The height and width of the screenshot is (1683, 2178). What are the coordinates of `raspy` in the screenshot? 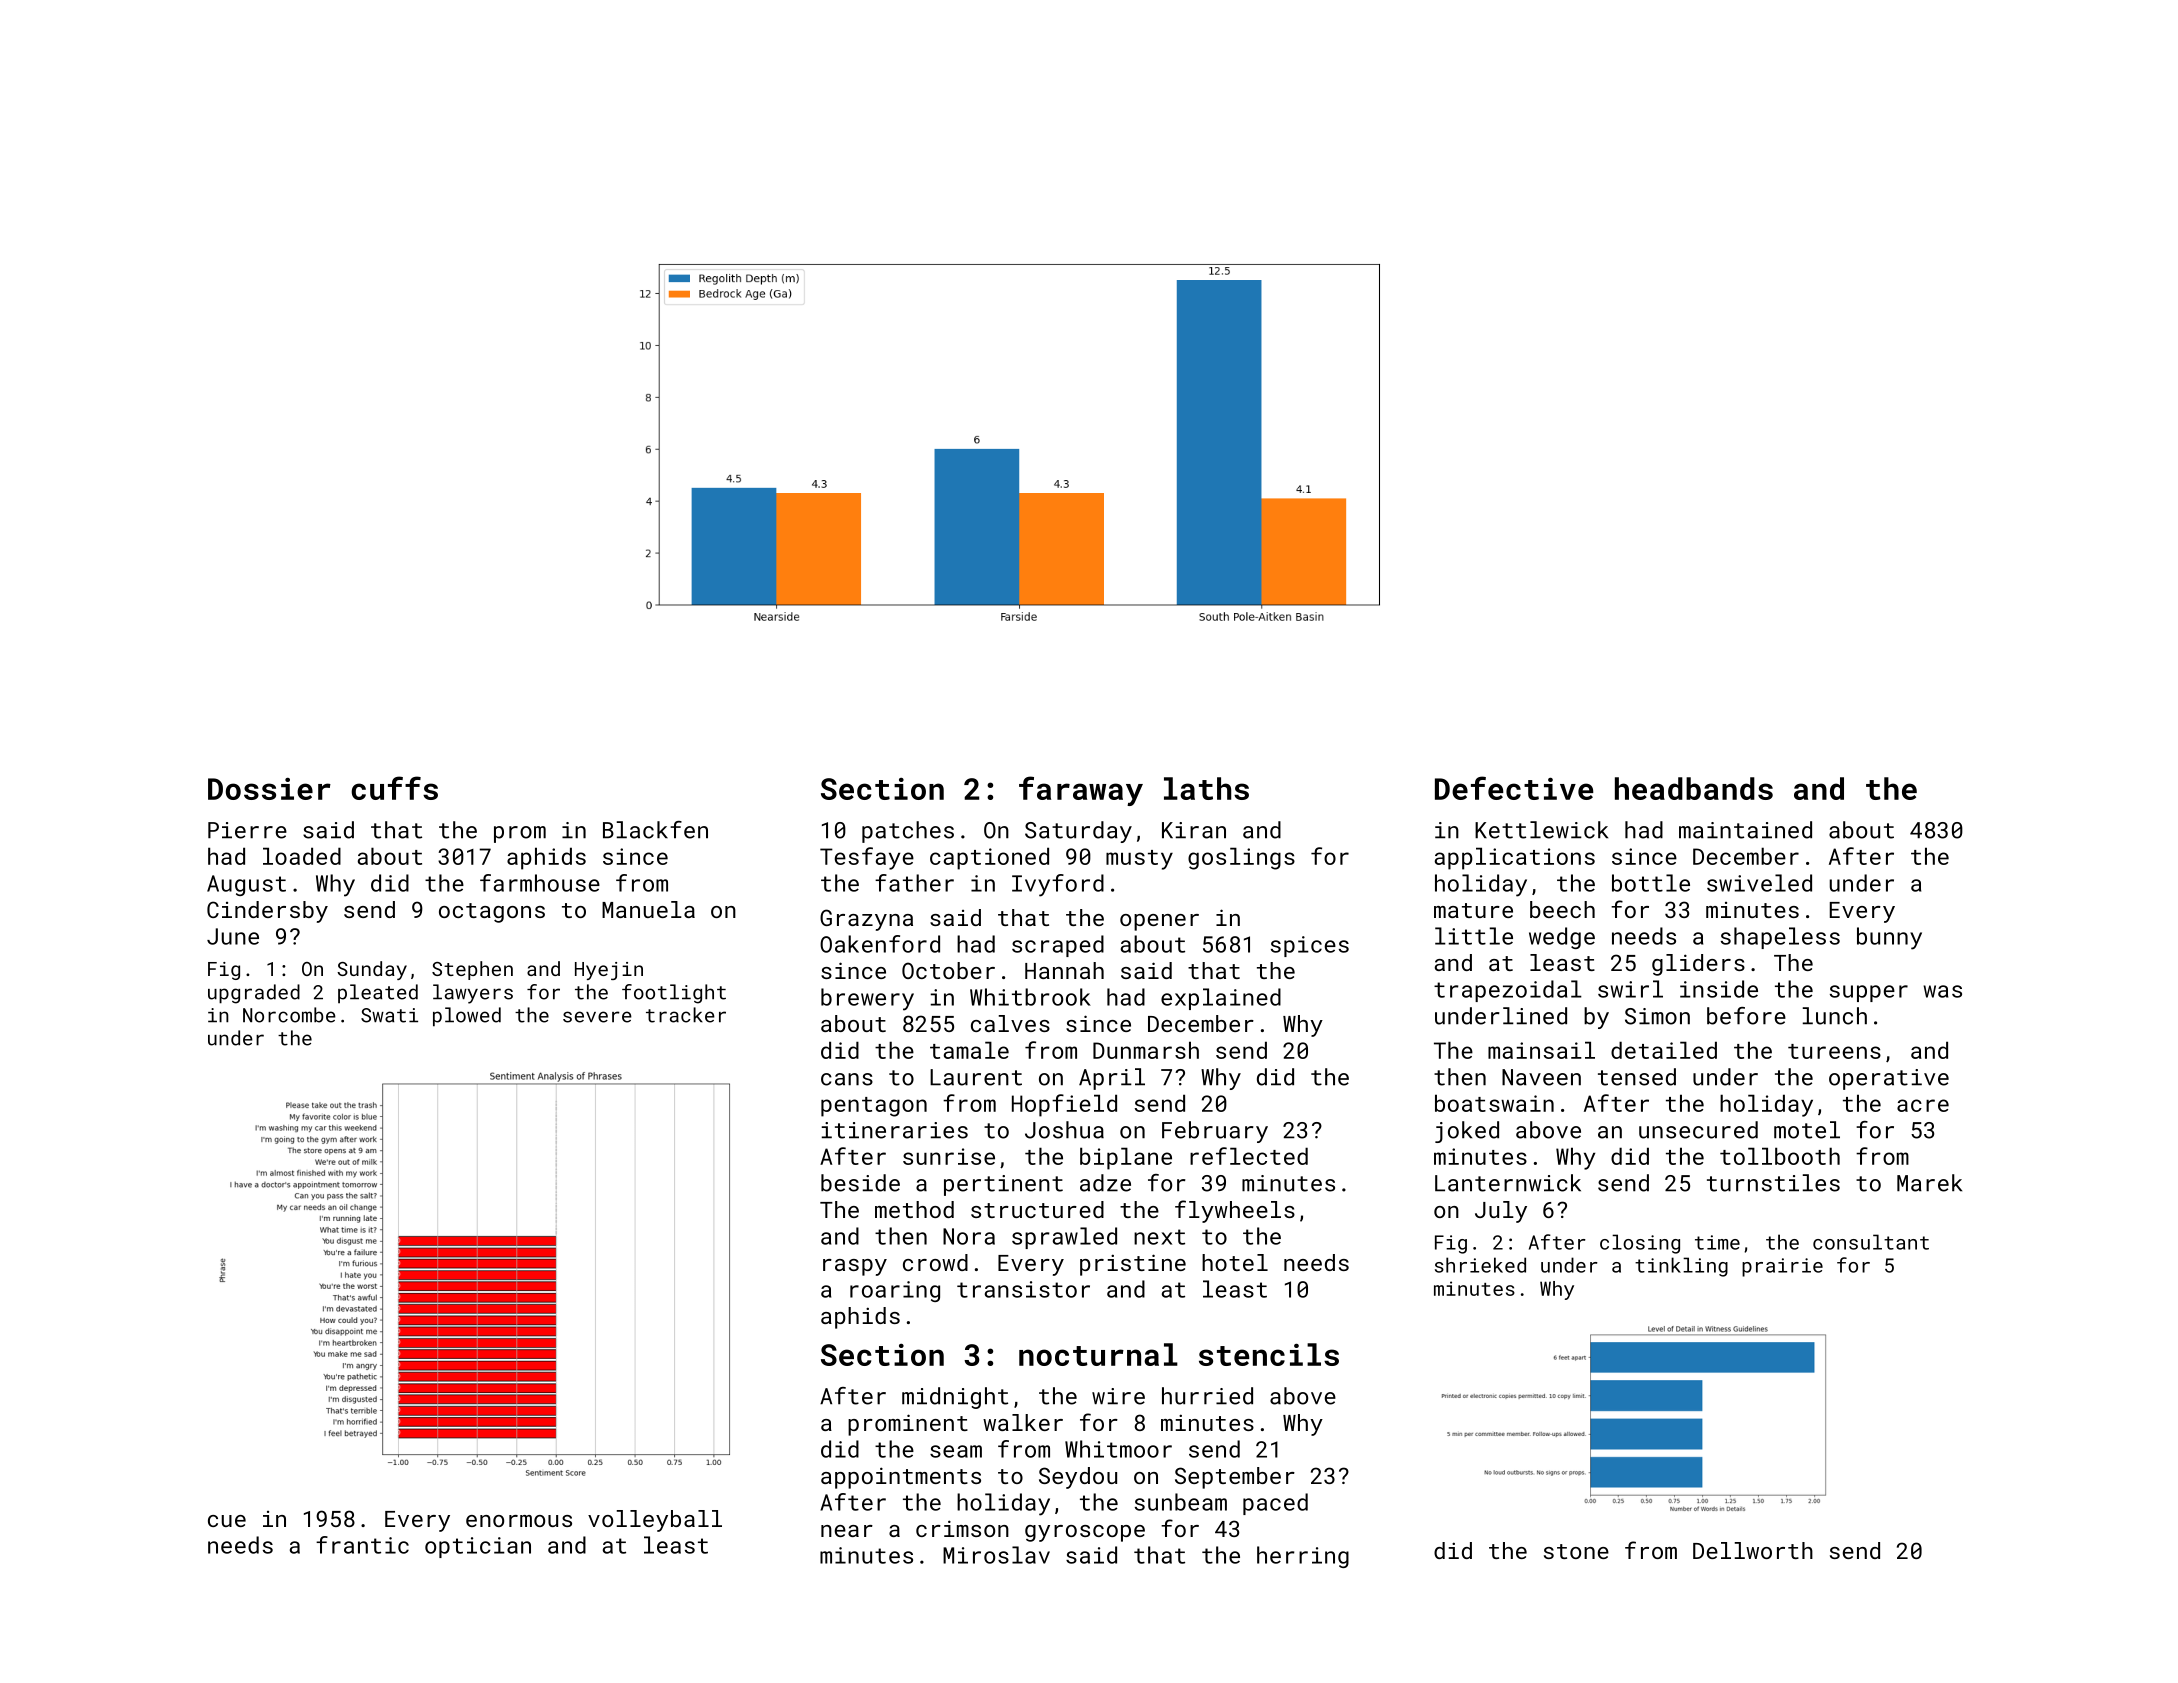 It's located at (855, 1267).
